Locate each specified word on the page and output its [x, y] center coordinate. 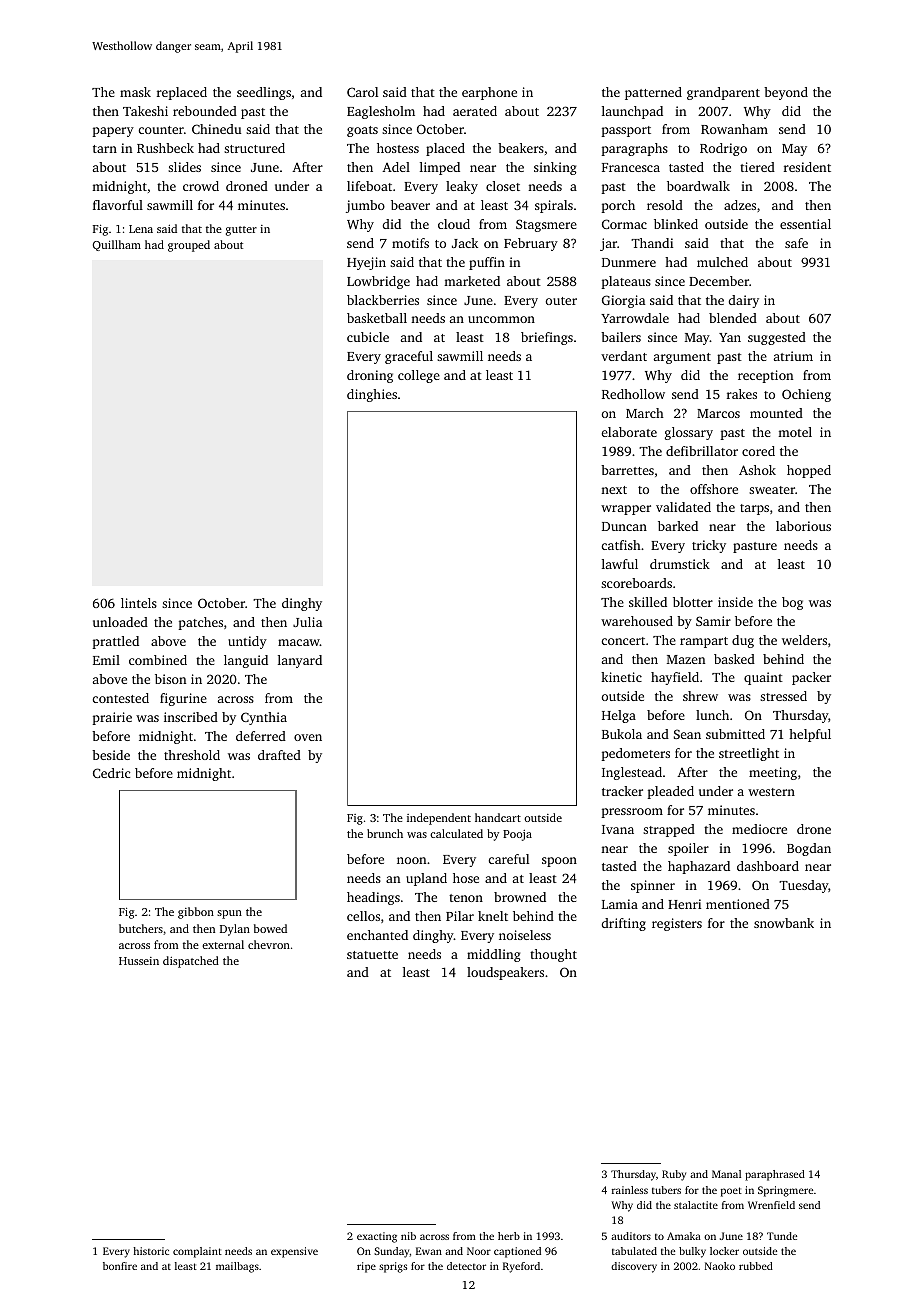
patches [200, 623]
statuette [372, 955]
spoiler [688, 849]
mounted [776, 413]
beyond [786, 93]
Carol [362, 92]
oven [308, 737]
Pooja [517, 835]
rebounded [205, 111]
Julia [307, 622]
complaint [197, 1252]
